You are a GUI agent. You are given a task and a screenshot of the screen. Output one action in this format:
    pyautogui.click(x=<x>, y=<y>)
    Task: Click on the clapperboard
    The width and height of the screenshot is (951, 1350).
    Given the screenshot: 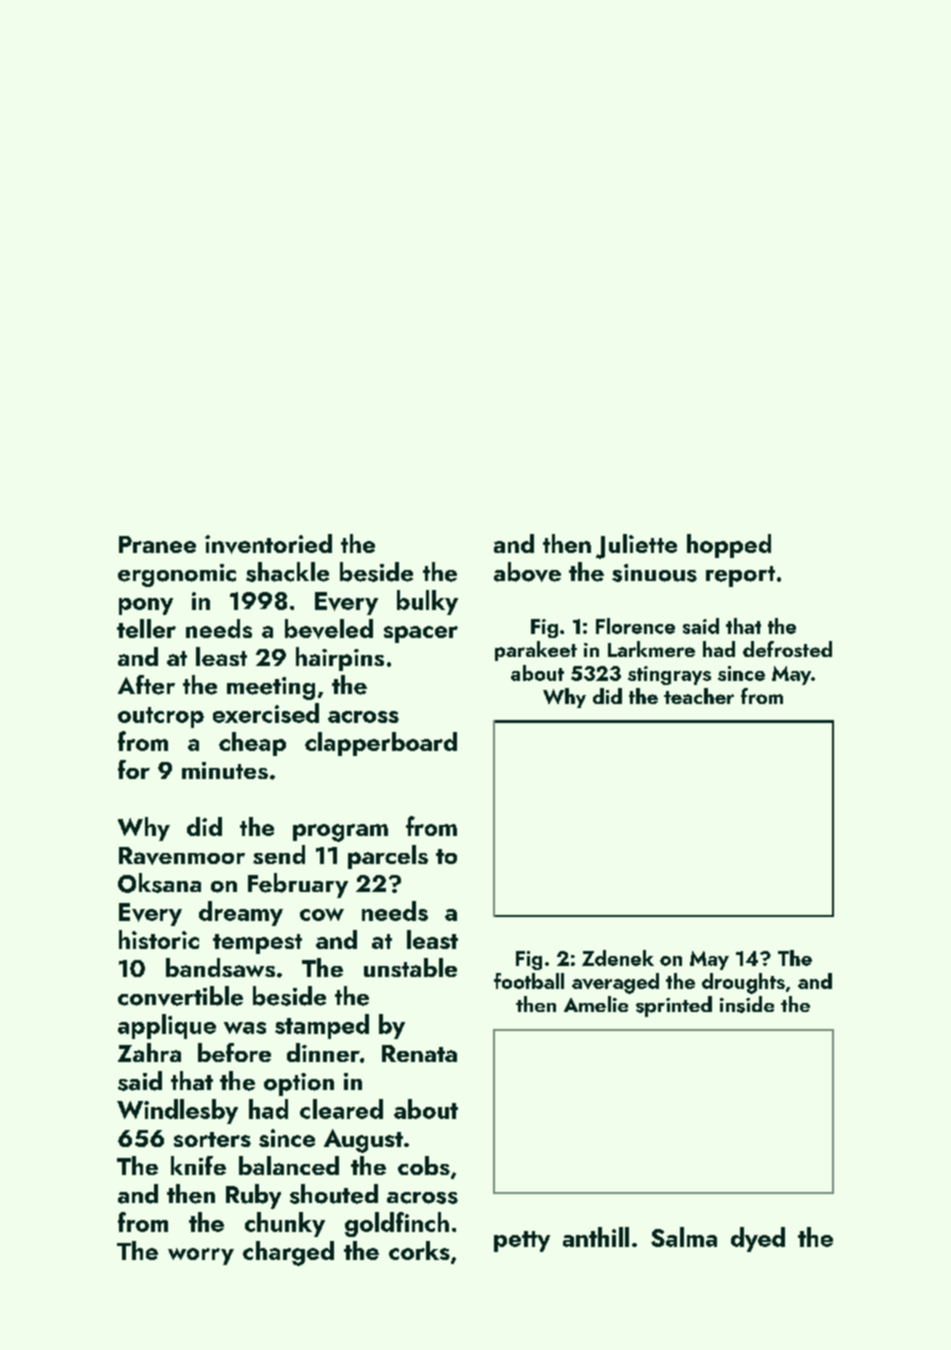 What is the action you would take?
    pyautogui.click(x=381, y=744)
